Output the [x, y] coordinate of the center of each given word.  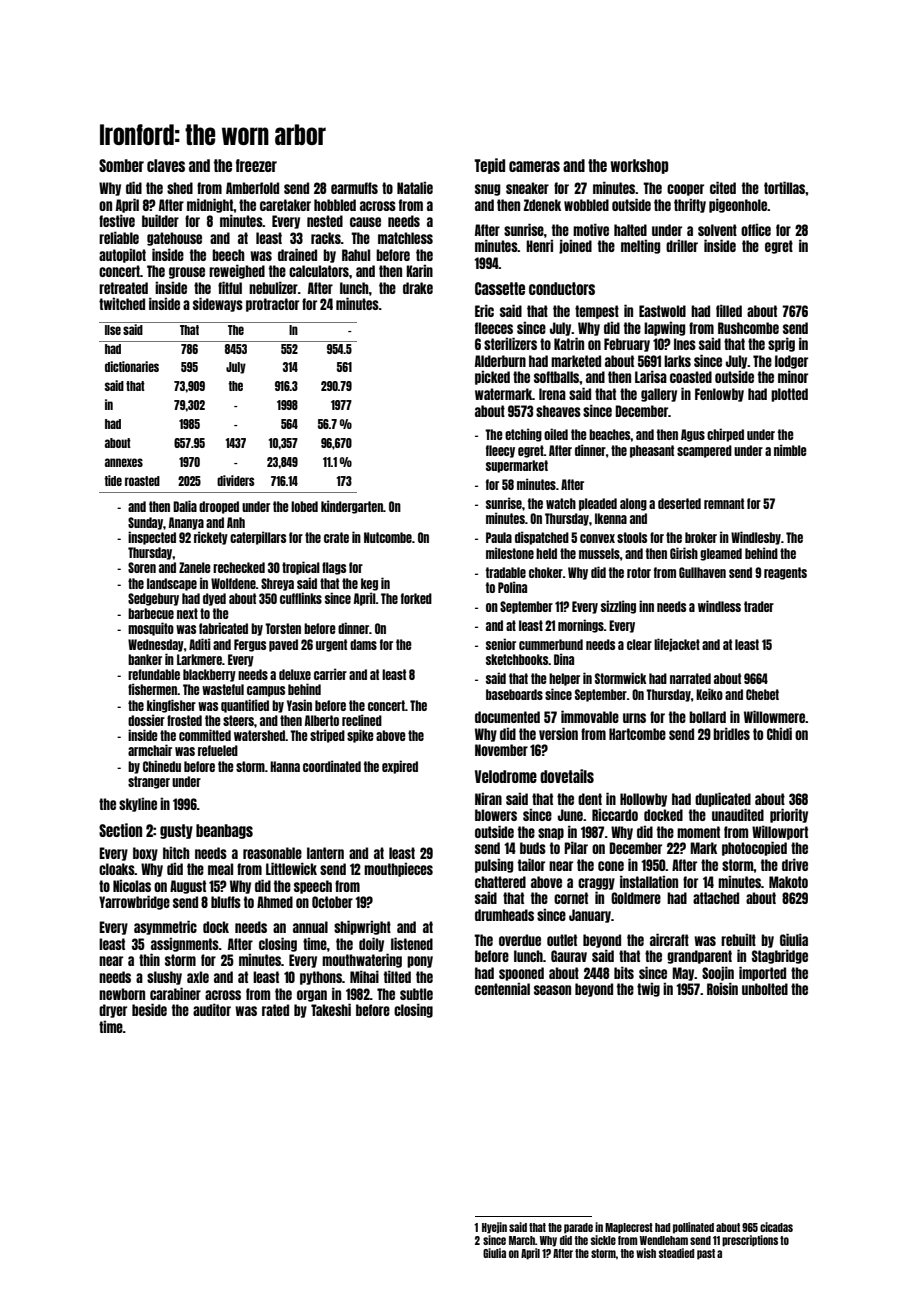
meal [220, 869]
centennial [502, 988]
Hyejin [494, 1228]
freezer [256, 165]
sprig [781, 344]
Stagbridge [780, 956]
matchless [405, 238]
